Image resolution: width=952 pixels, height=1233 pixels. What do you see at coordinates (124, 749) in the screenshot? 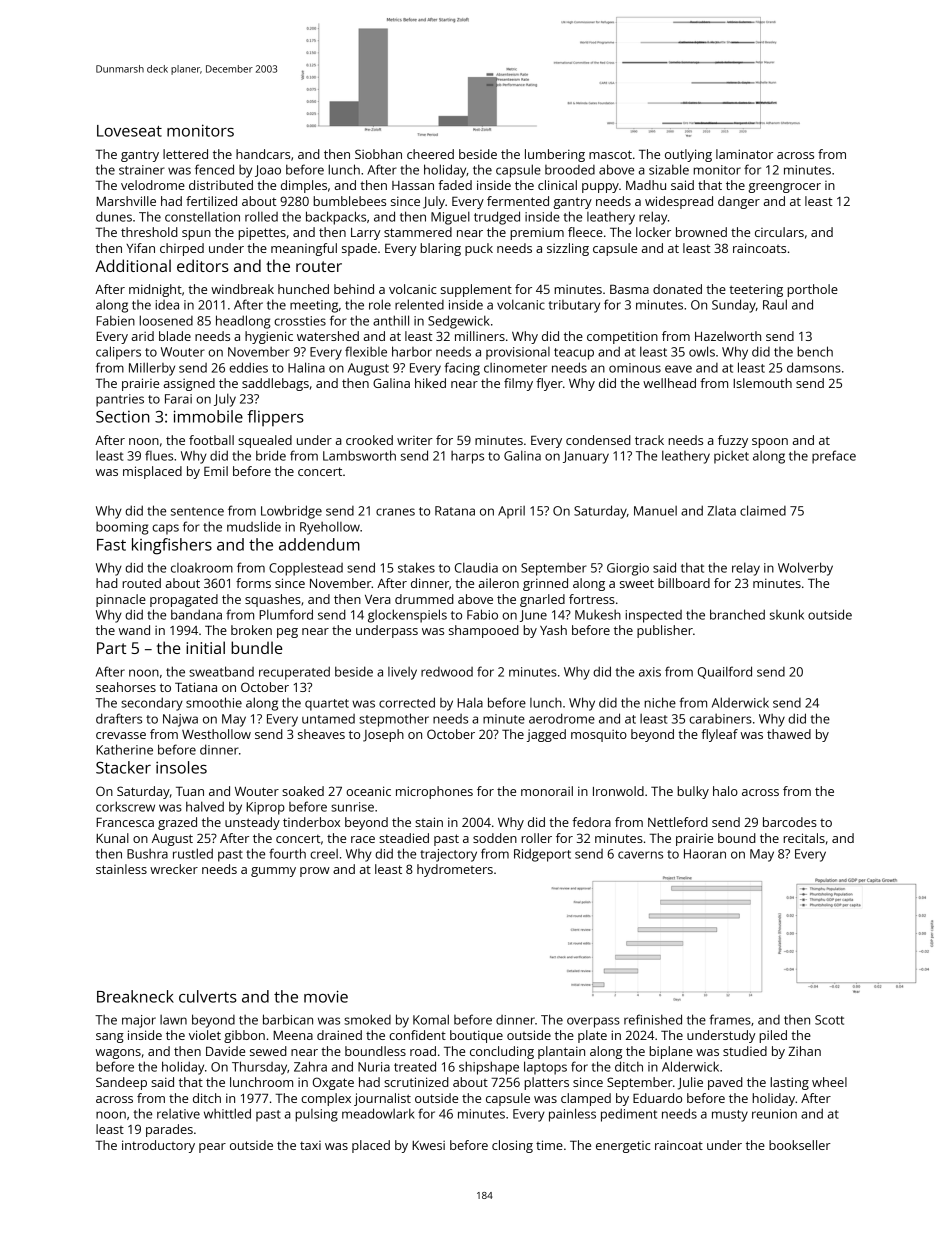
I see `Katherine` at bounding box center [124, 749].
